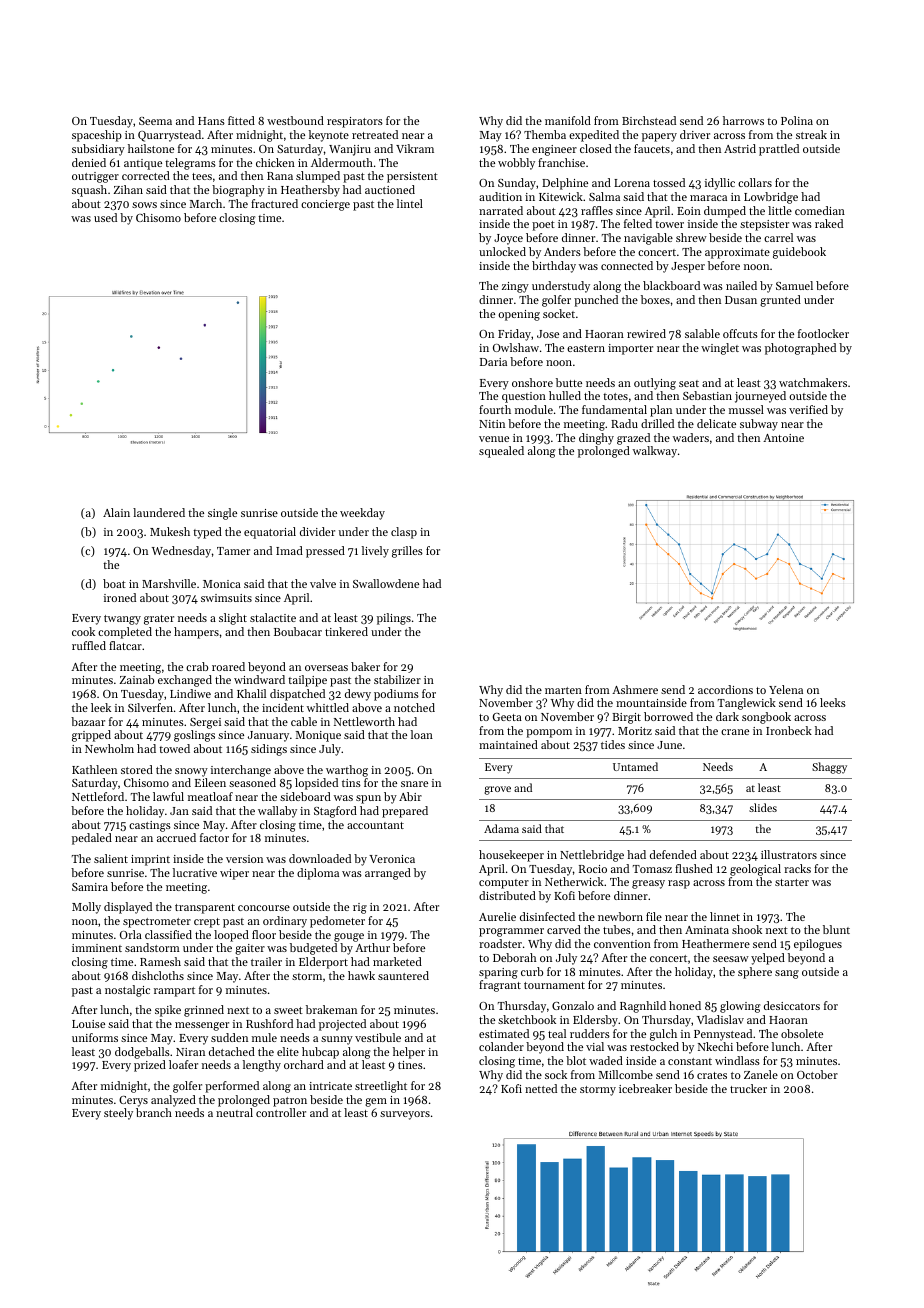 The image size is (924, 1308). Describe the element at coordinates (797, 120) in the screenshot. I see `Polina` at that location.
